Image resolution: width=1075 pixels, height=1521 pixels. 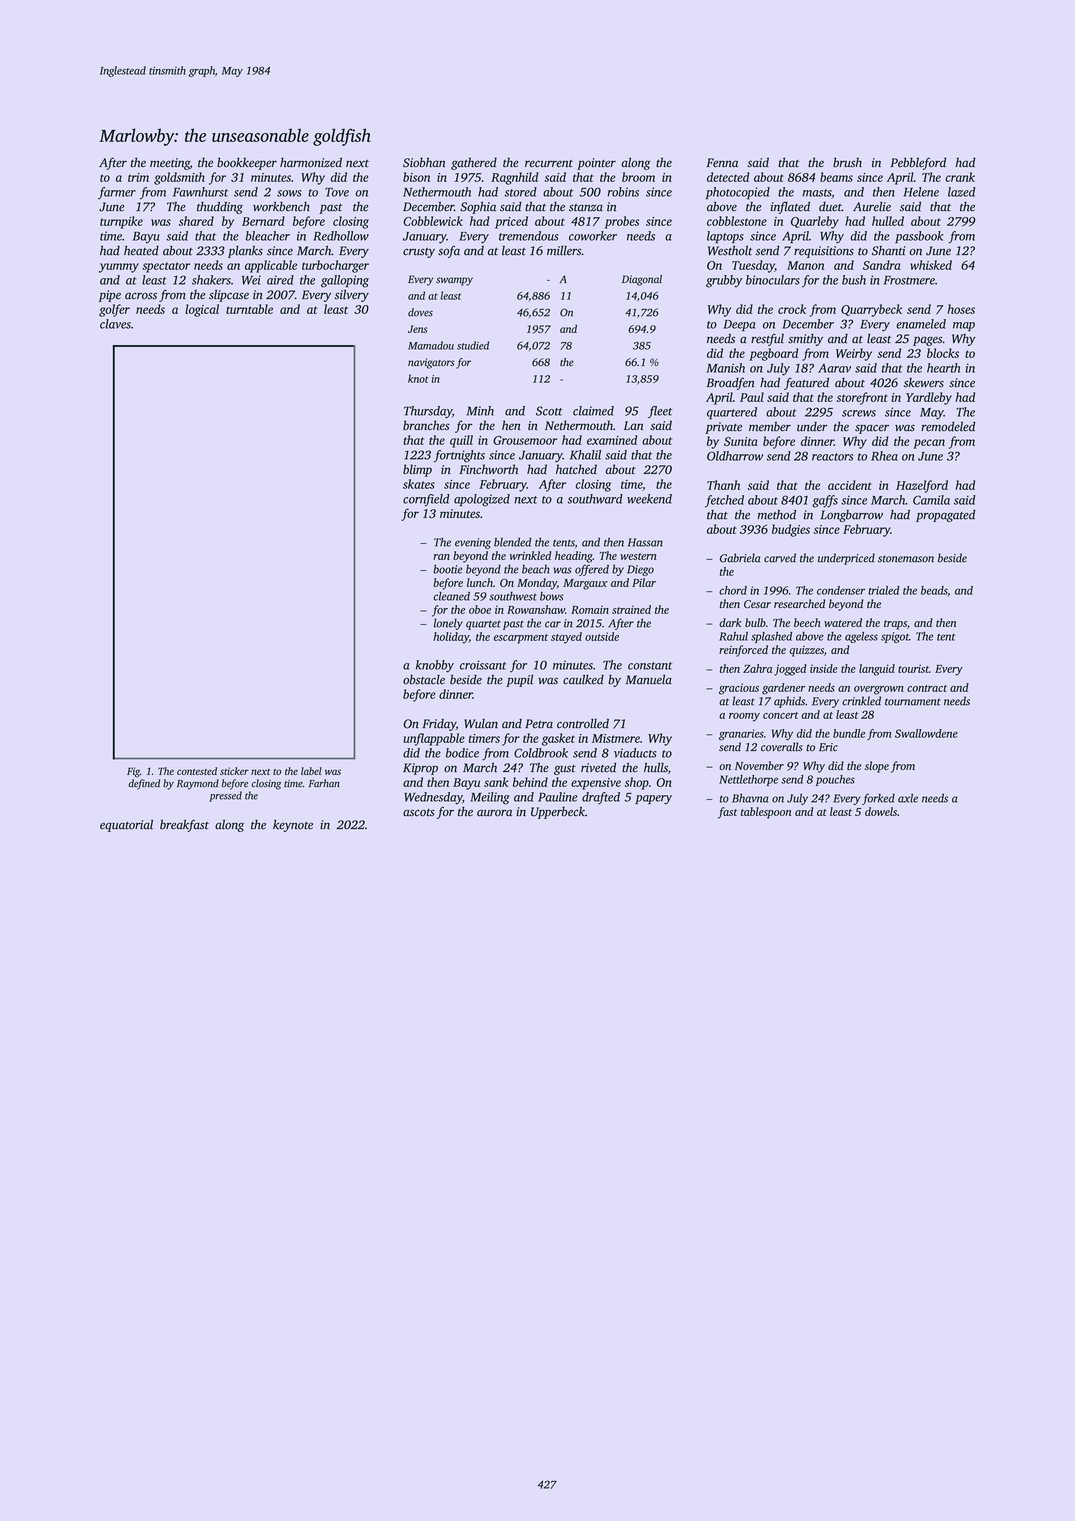 What do you see at coordinates (115, 324) in the screenshot?
I see `claves` at bounding box center [115, 324].
